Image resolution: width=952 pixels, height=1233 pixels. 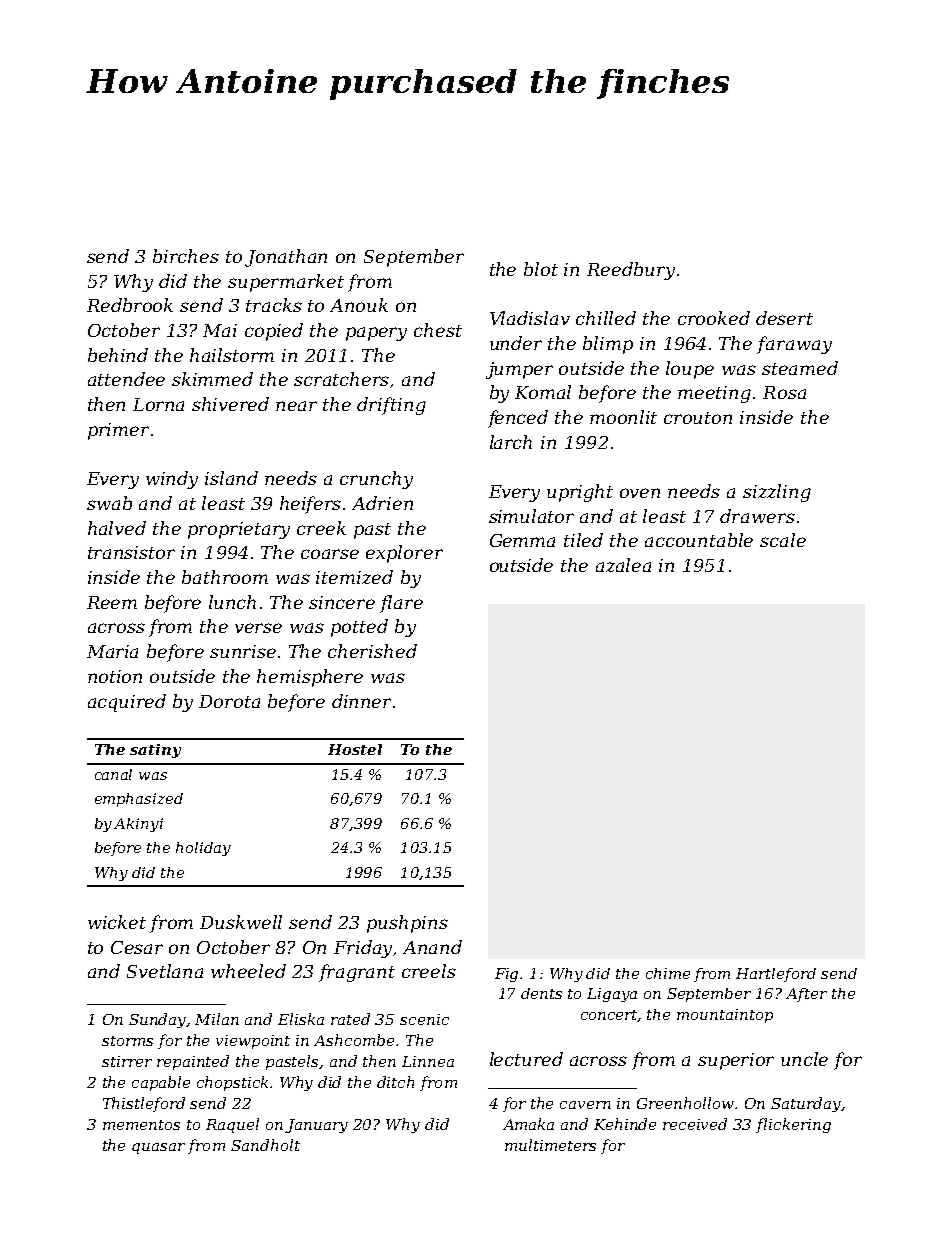 What do you see at coordinates (165, 971) in the image?
I see `Svetlana` at bounding box center [165, 971].
